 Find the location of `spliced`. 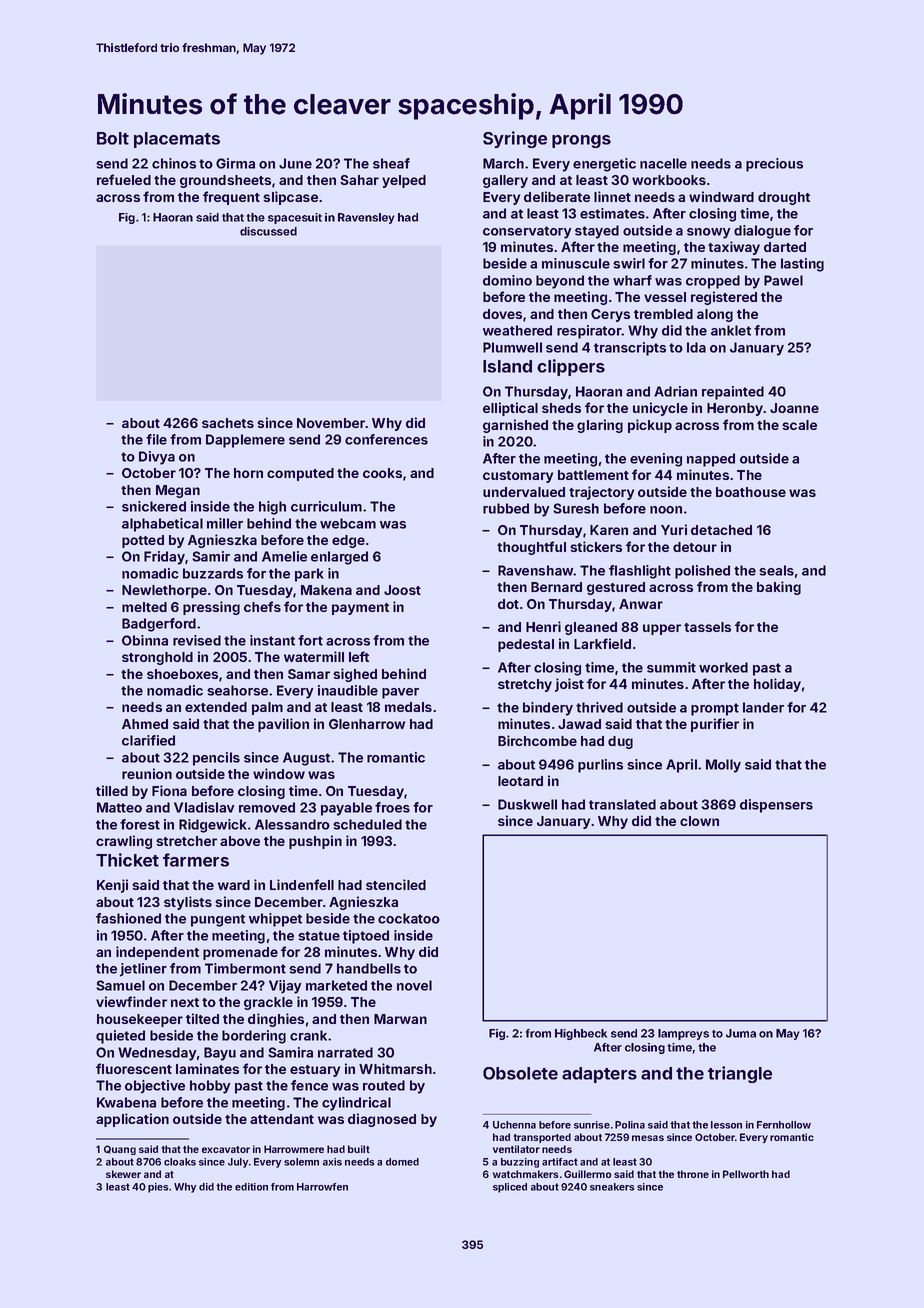

spliced is located at coordinates (510, 1188).
